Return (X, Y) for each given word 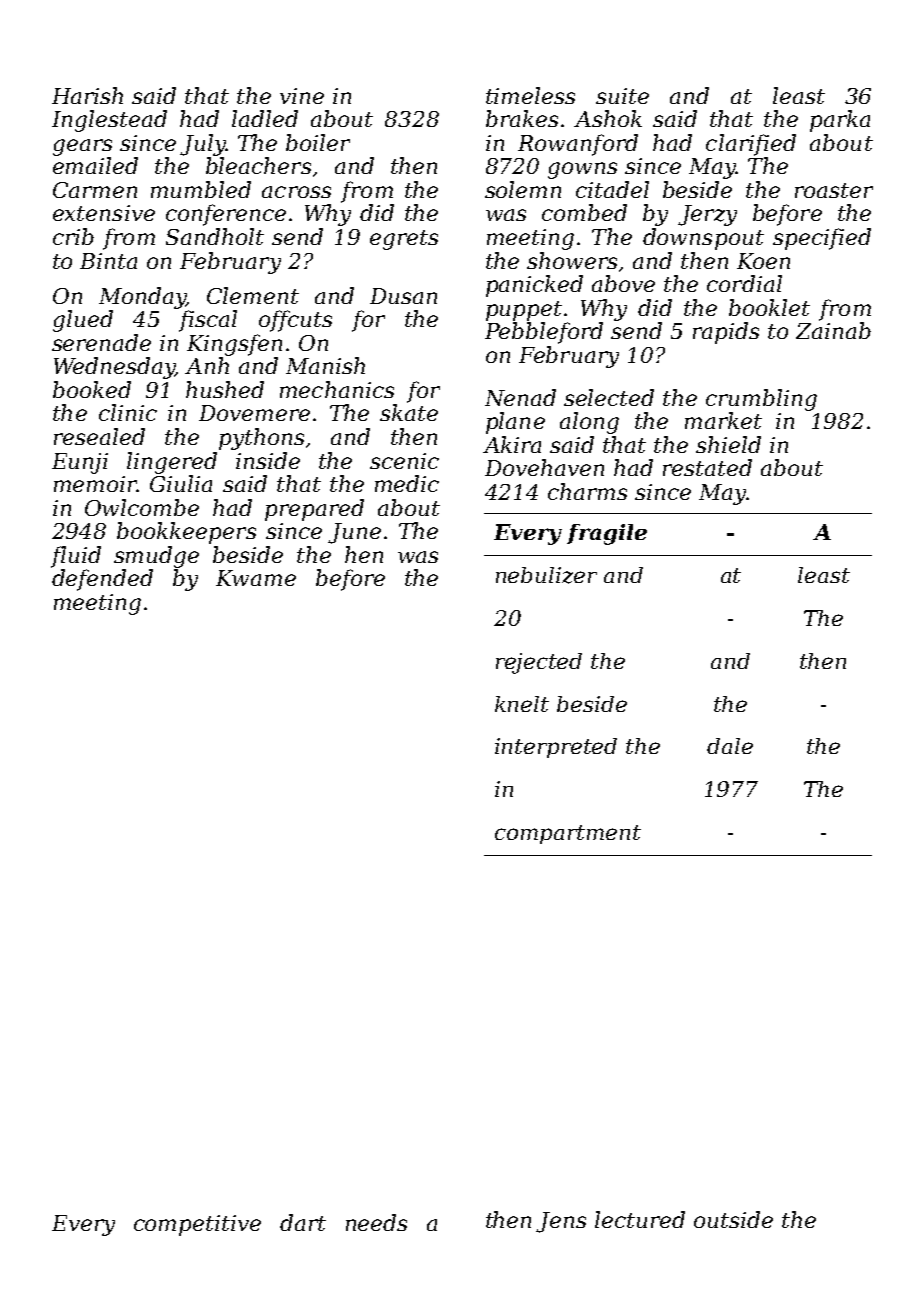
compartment (568, 834)
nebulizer (546, 575)
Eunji (80, 463)
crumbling (761, 400)
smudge (156, 557)
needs (376, 1222)
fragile (607, 534)
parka (840, 121)
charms (587, 491)
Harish (87, 95)
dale (730, 746)
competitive (197, 1225)
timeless (530, 95)
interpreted (556, 748)
